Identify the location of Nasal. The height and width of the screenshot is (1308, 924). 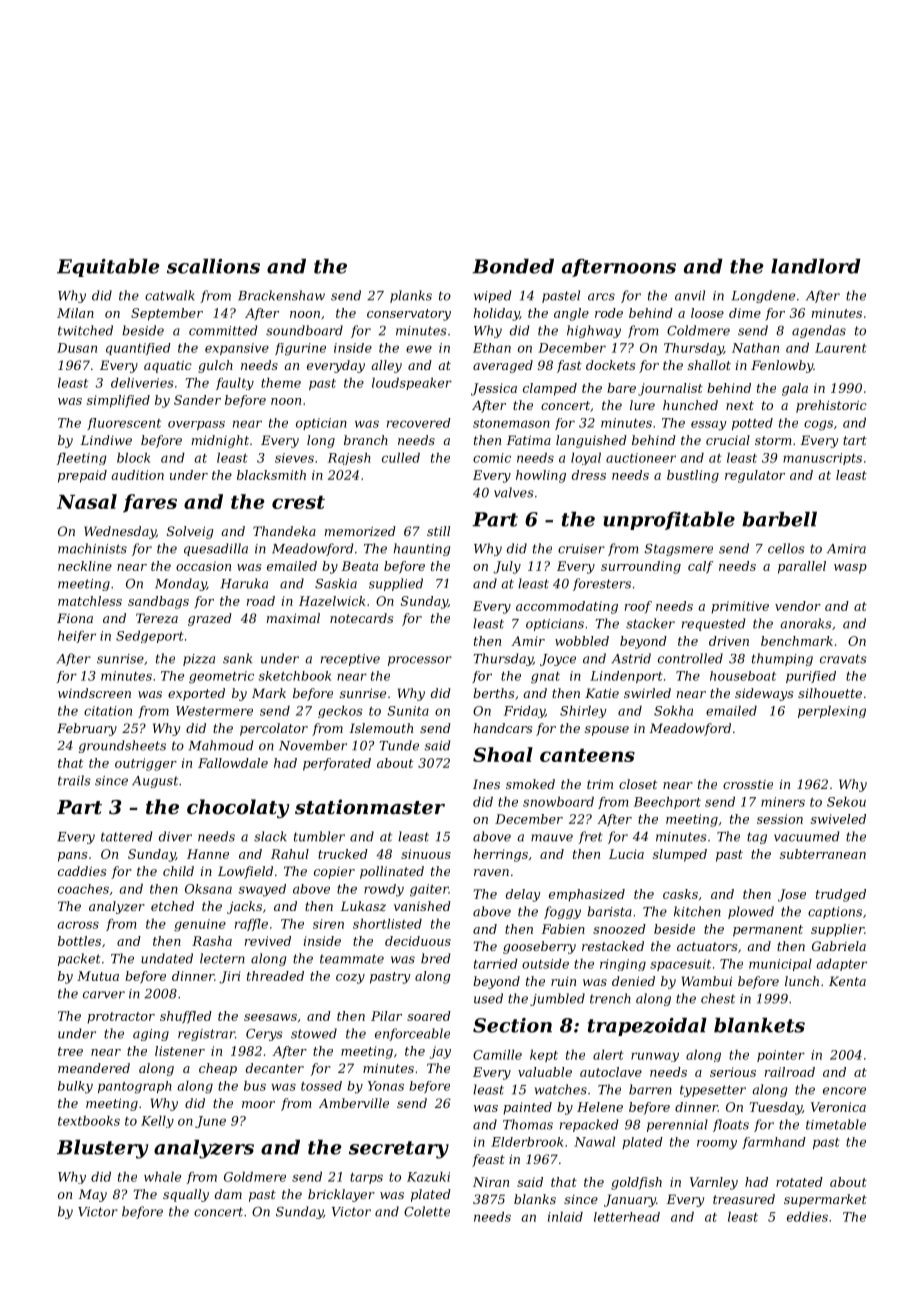
(87, 501).
